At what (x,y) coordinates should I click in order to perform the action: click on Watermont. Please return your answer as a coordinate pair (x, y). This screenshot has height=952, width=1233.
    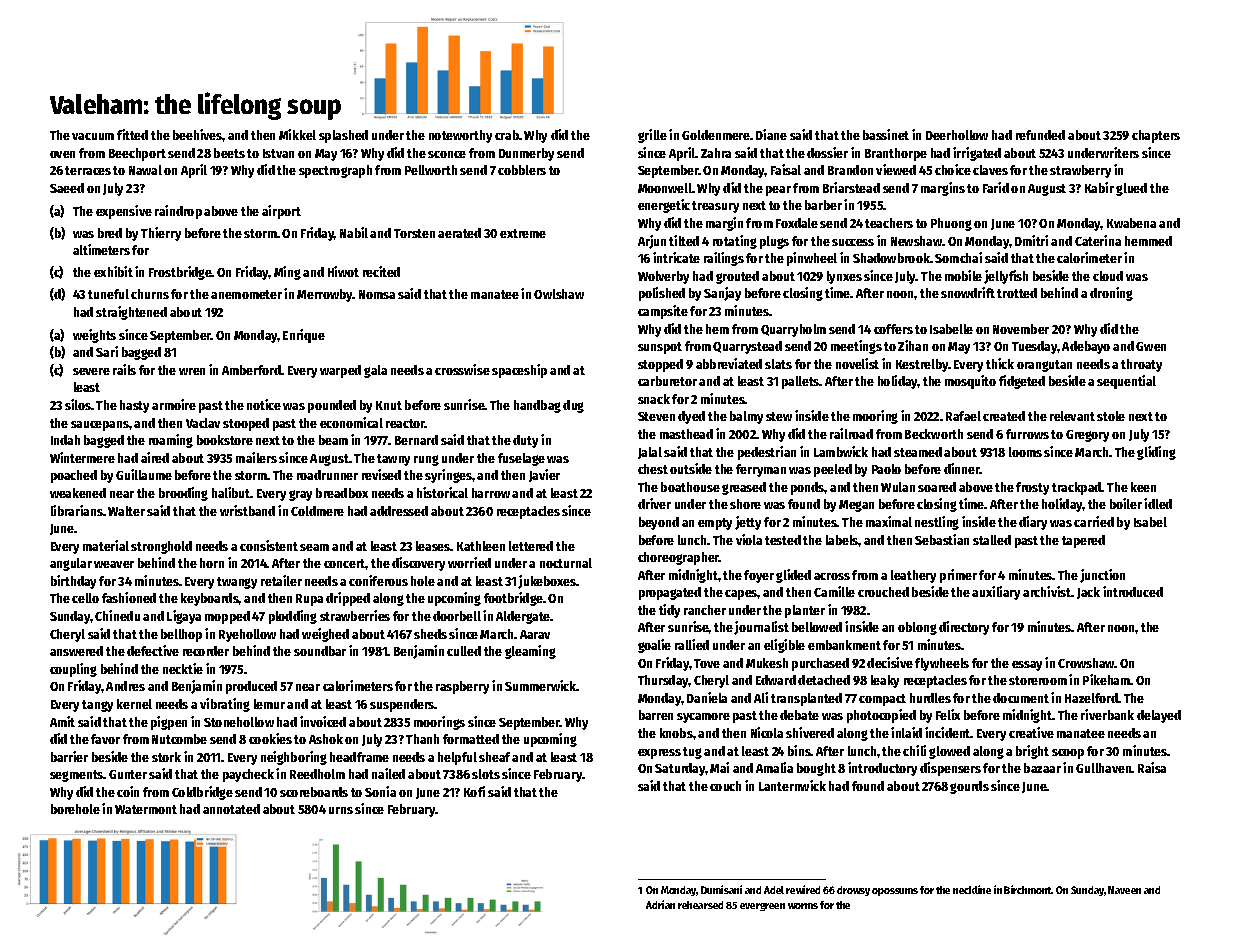
    Looking at the image, I should click on (146, 809).
